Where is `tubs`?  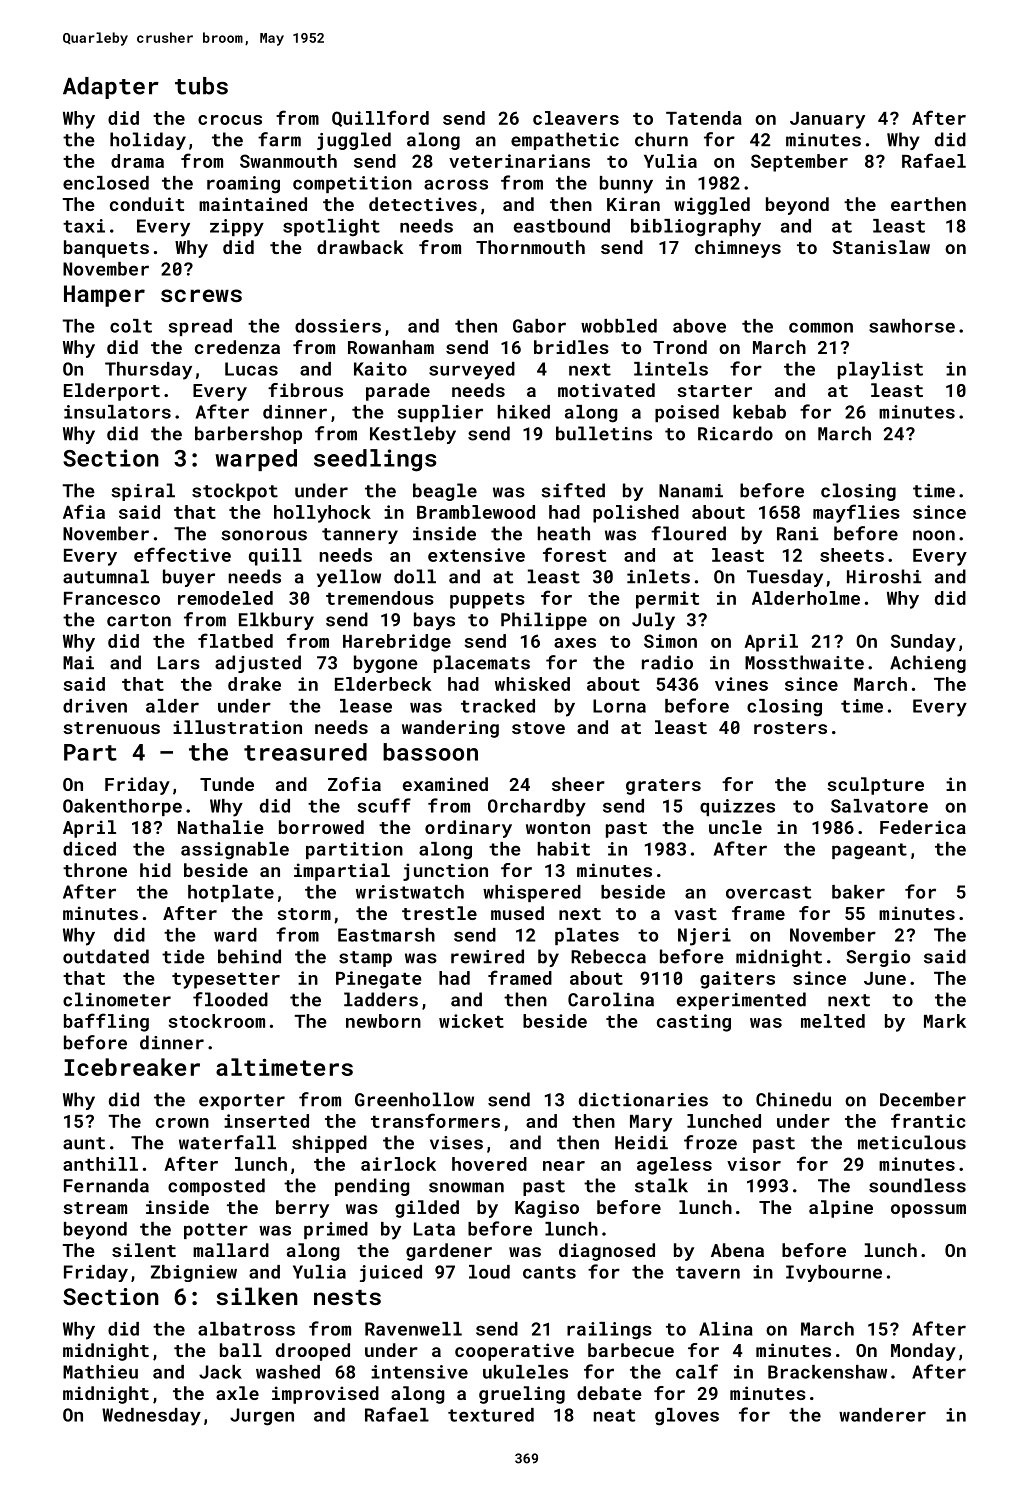
tubs is located at coordinates (201, 86).
